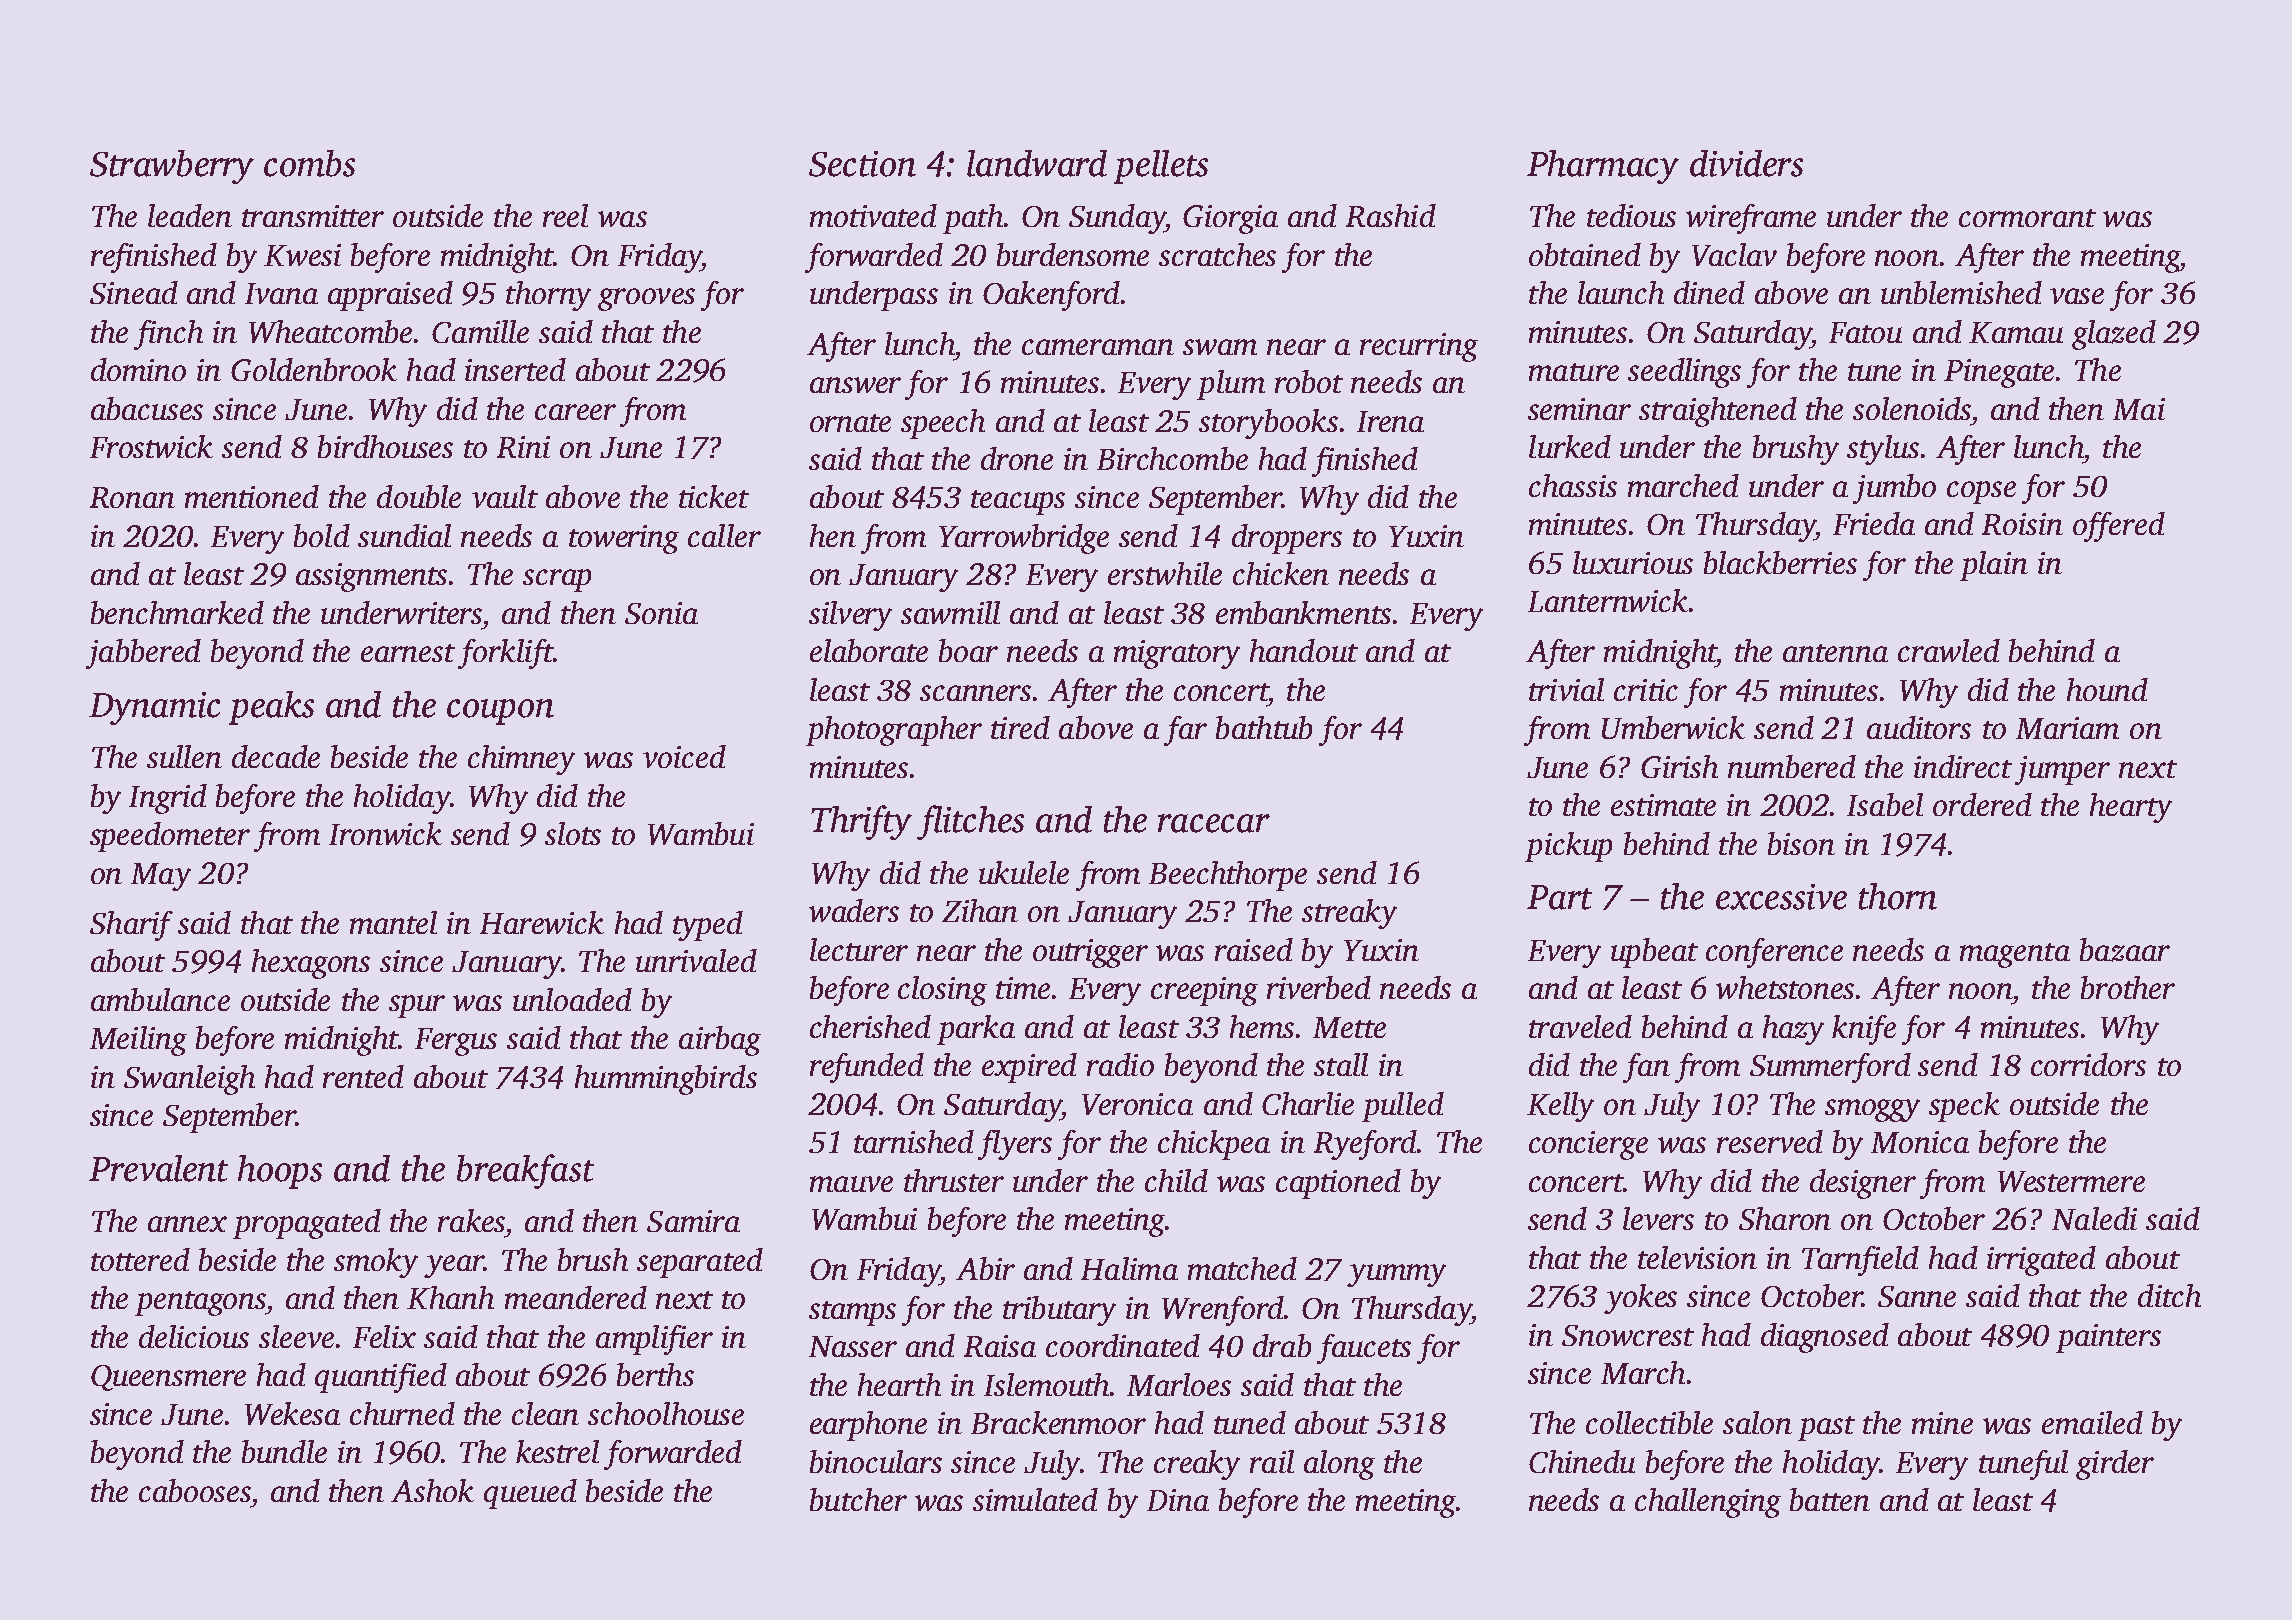 This page has width=2292, height=1620. I want to click on glazed, so click(2114, 335).
